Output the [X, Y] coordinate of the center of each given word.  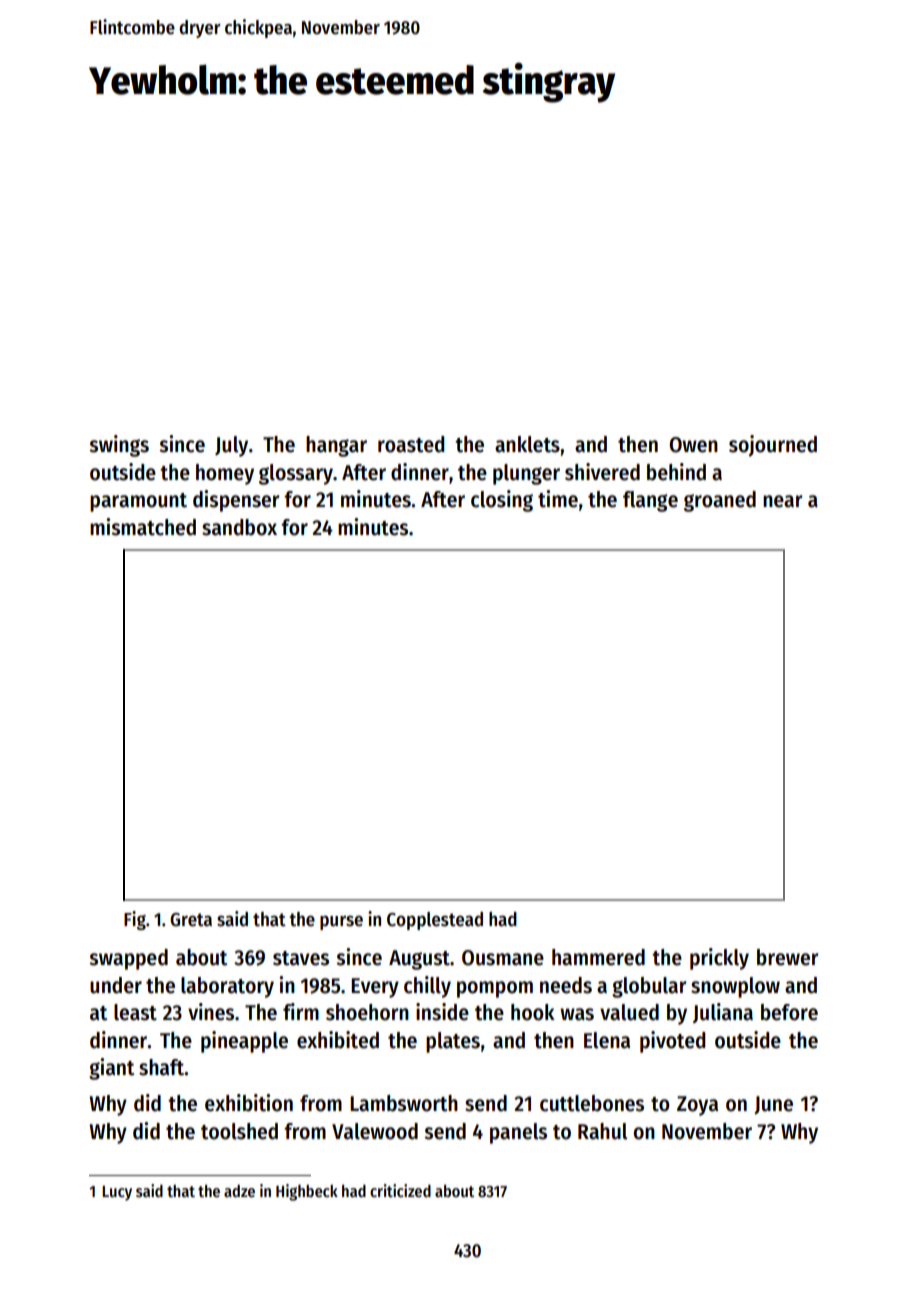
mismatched [143, 527]
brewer [787, 957]
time [558, 499]
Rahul [602, 1131]
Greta [191, 920]
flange [650, 501]
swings [119, 446]
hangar [336, 446]
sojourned [773, 446]
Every [375, 988]
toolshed [239, 1131]
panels [518, 1133]
